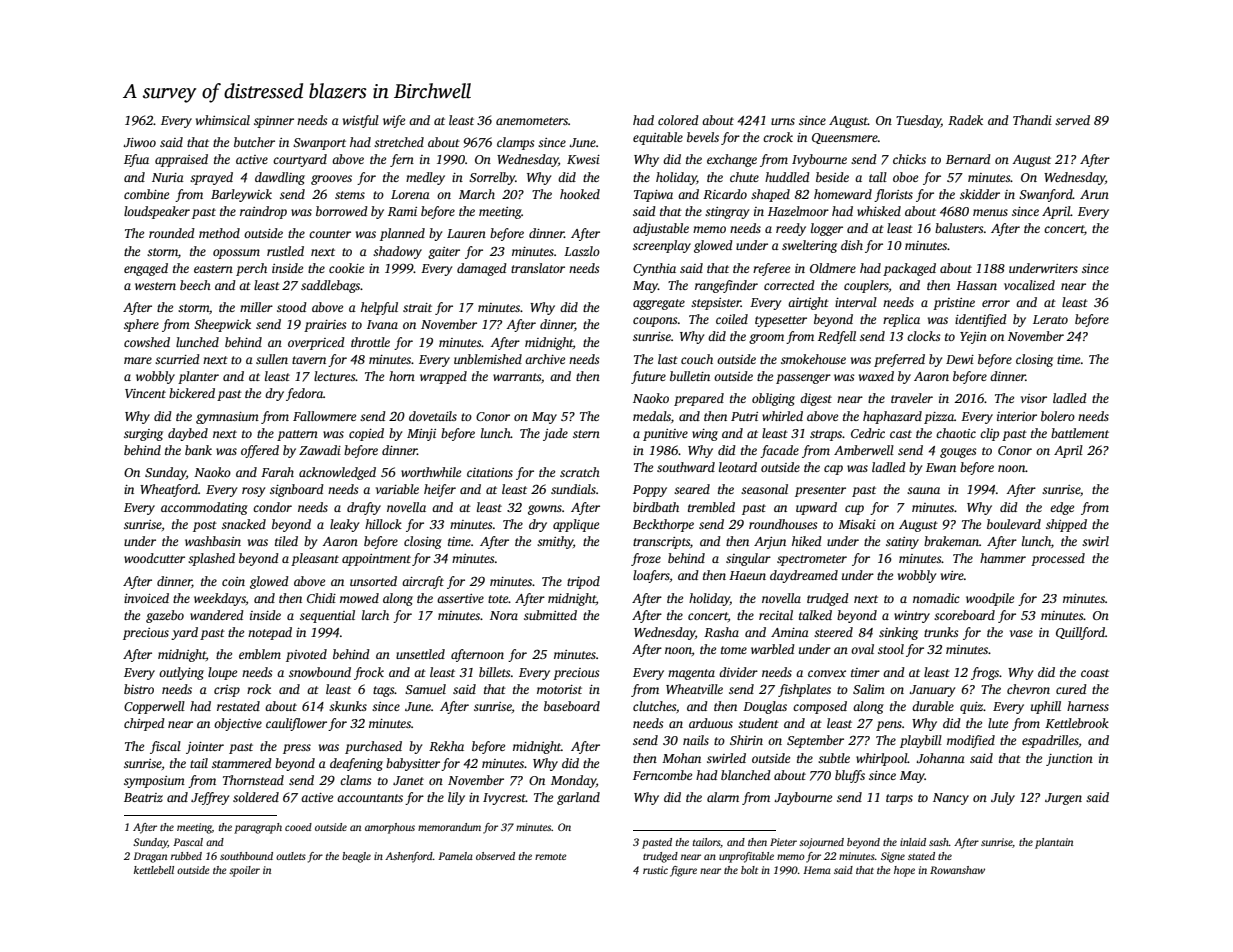 This page has width=1233, height=952. I want to click on bolero, so click(1058, 416).
